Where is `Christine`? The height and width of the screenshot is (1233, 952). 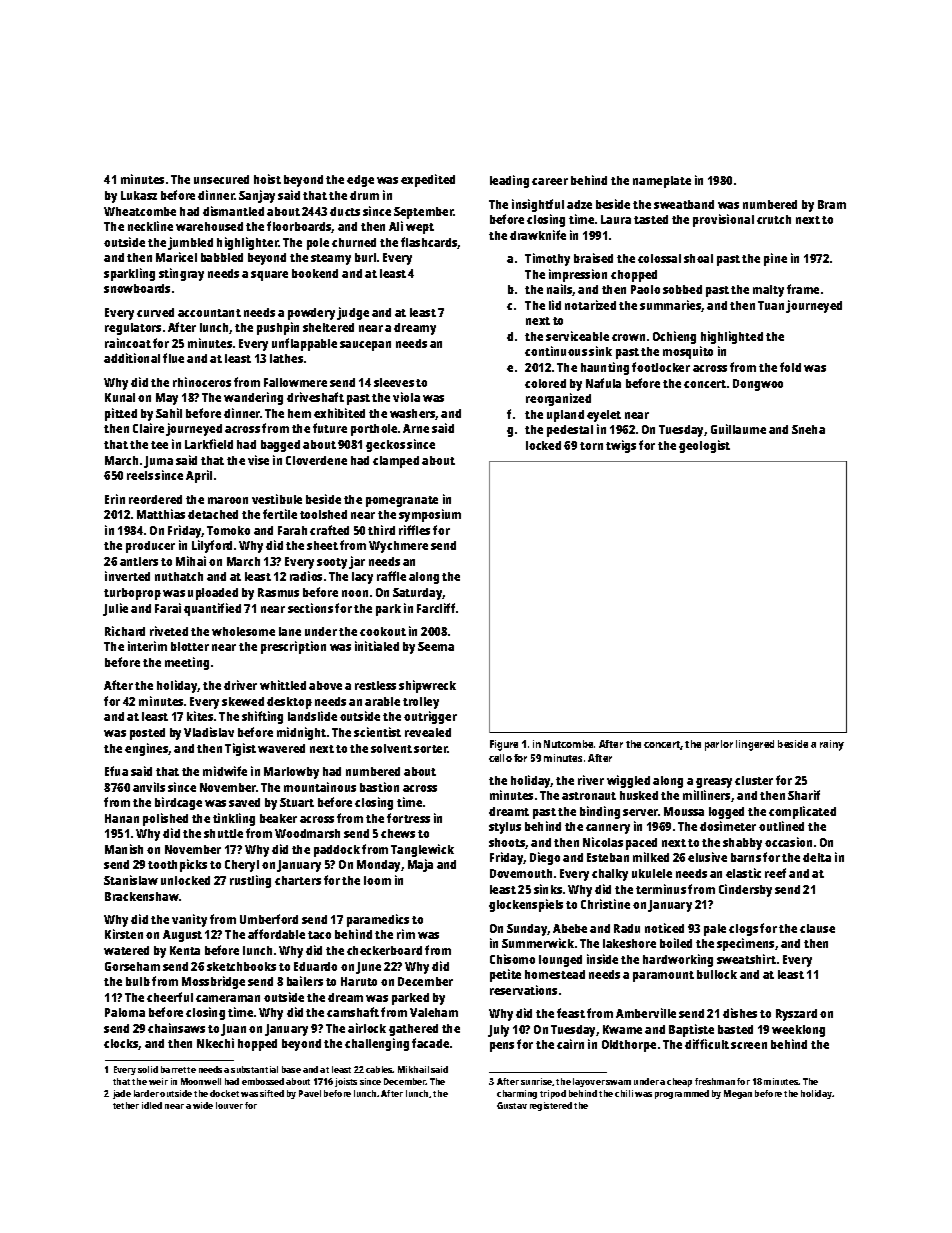
Christine is located at coordinates (605, 904).
